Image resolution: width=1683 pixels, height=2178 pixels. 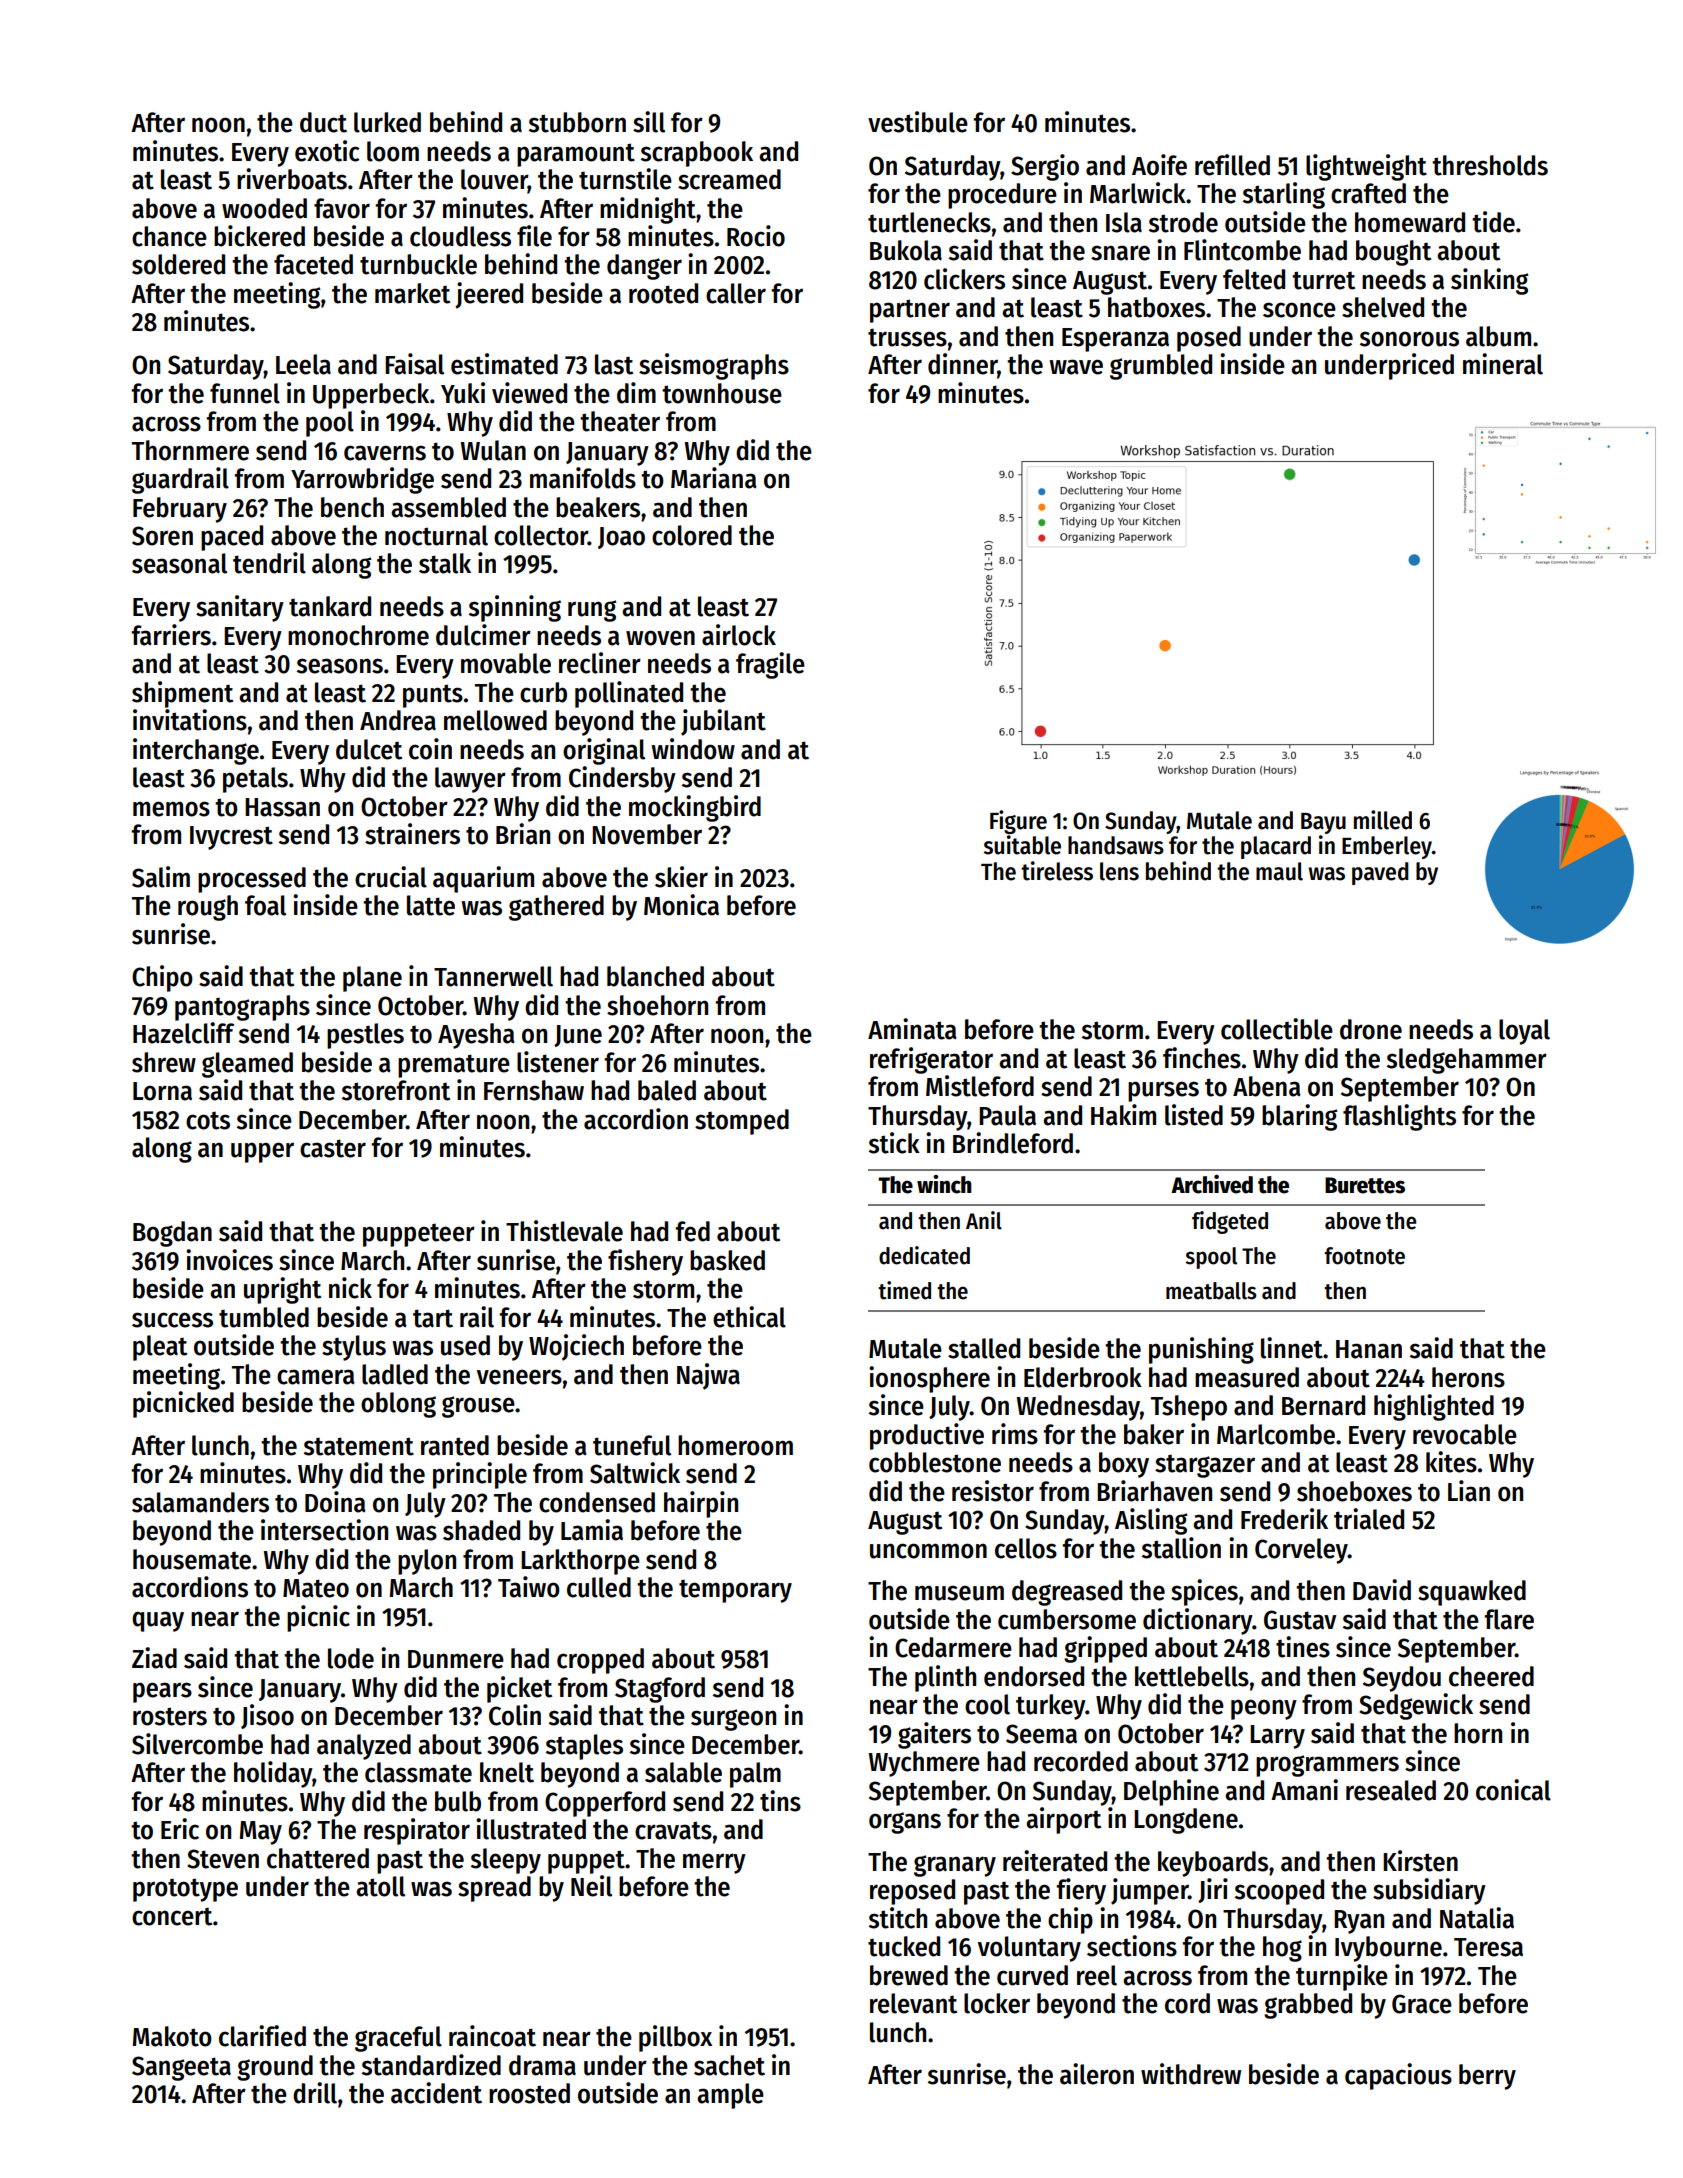 What do you see at coordinates (1503, 364) in the page?
I see `mineral` at bounding box center [1503, 364].
